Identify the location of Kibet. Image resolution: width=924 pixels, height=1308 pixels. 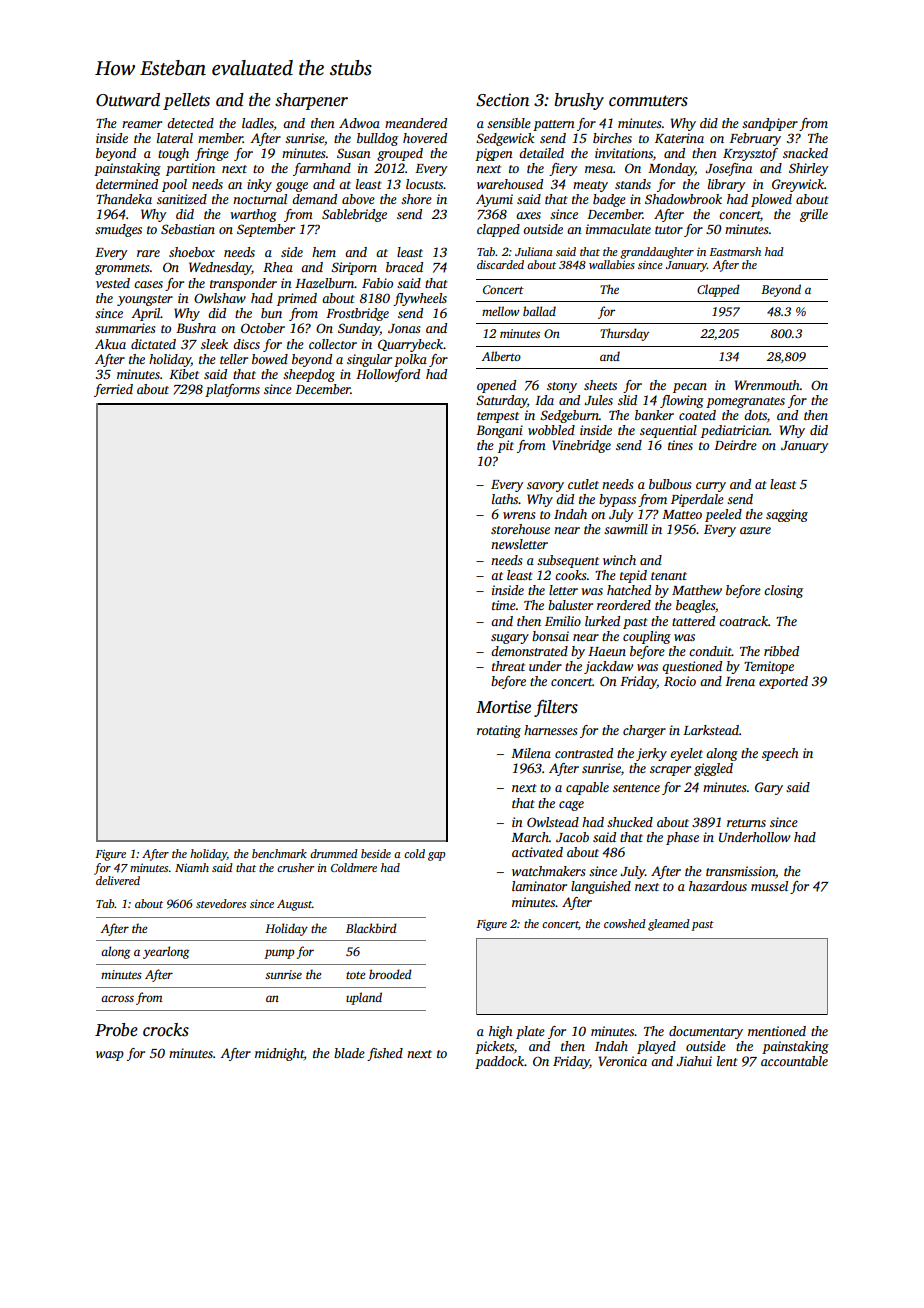
(184, 374).
